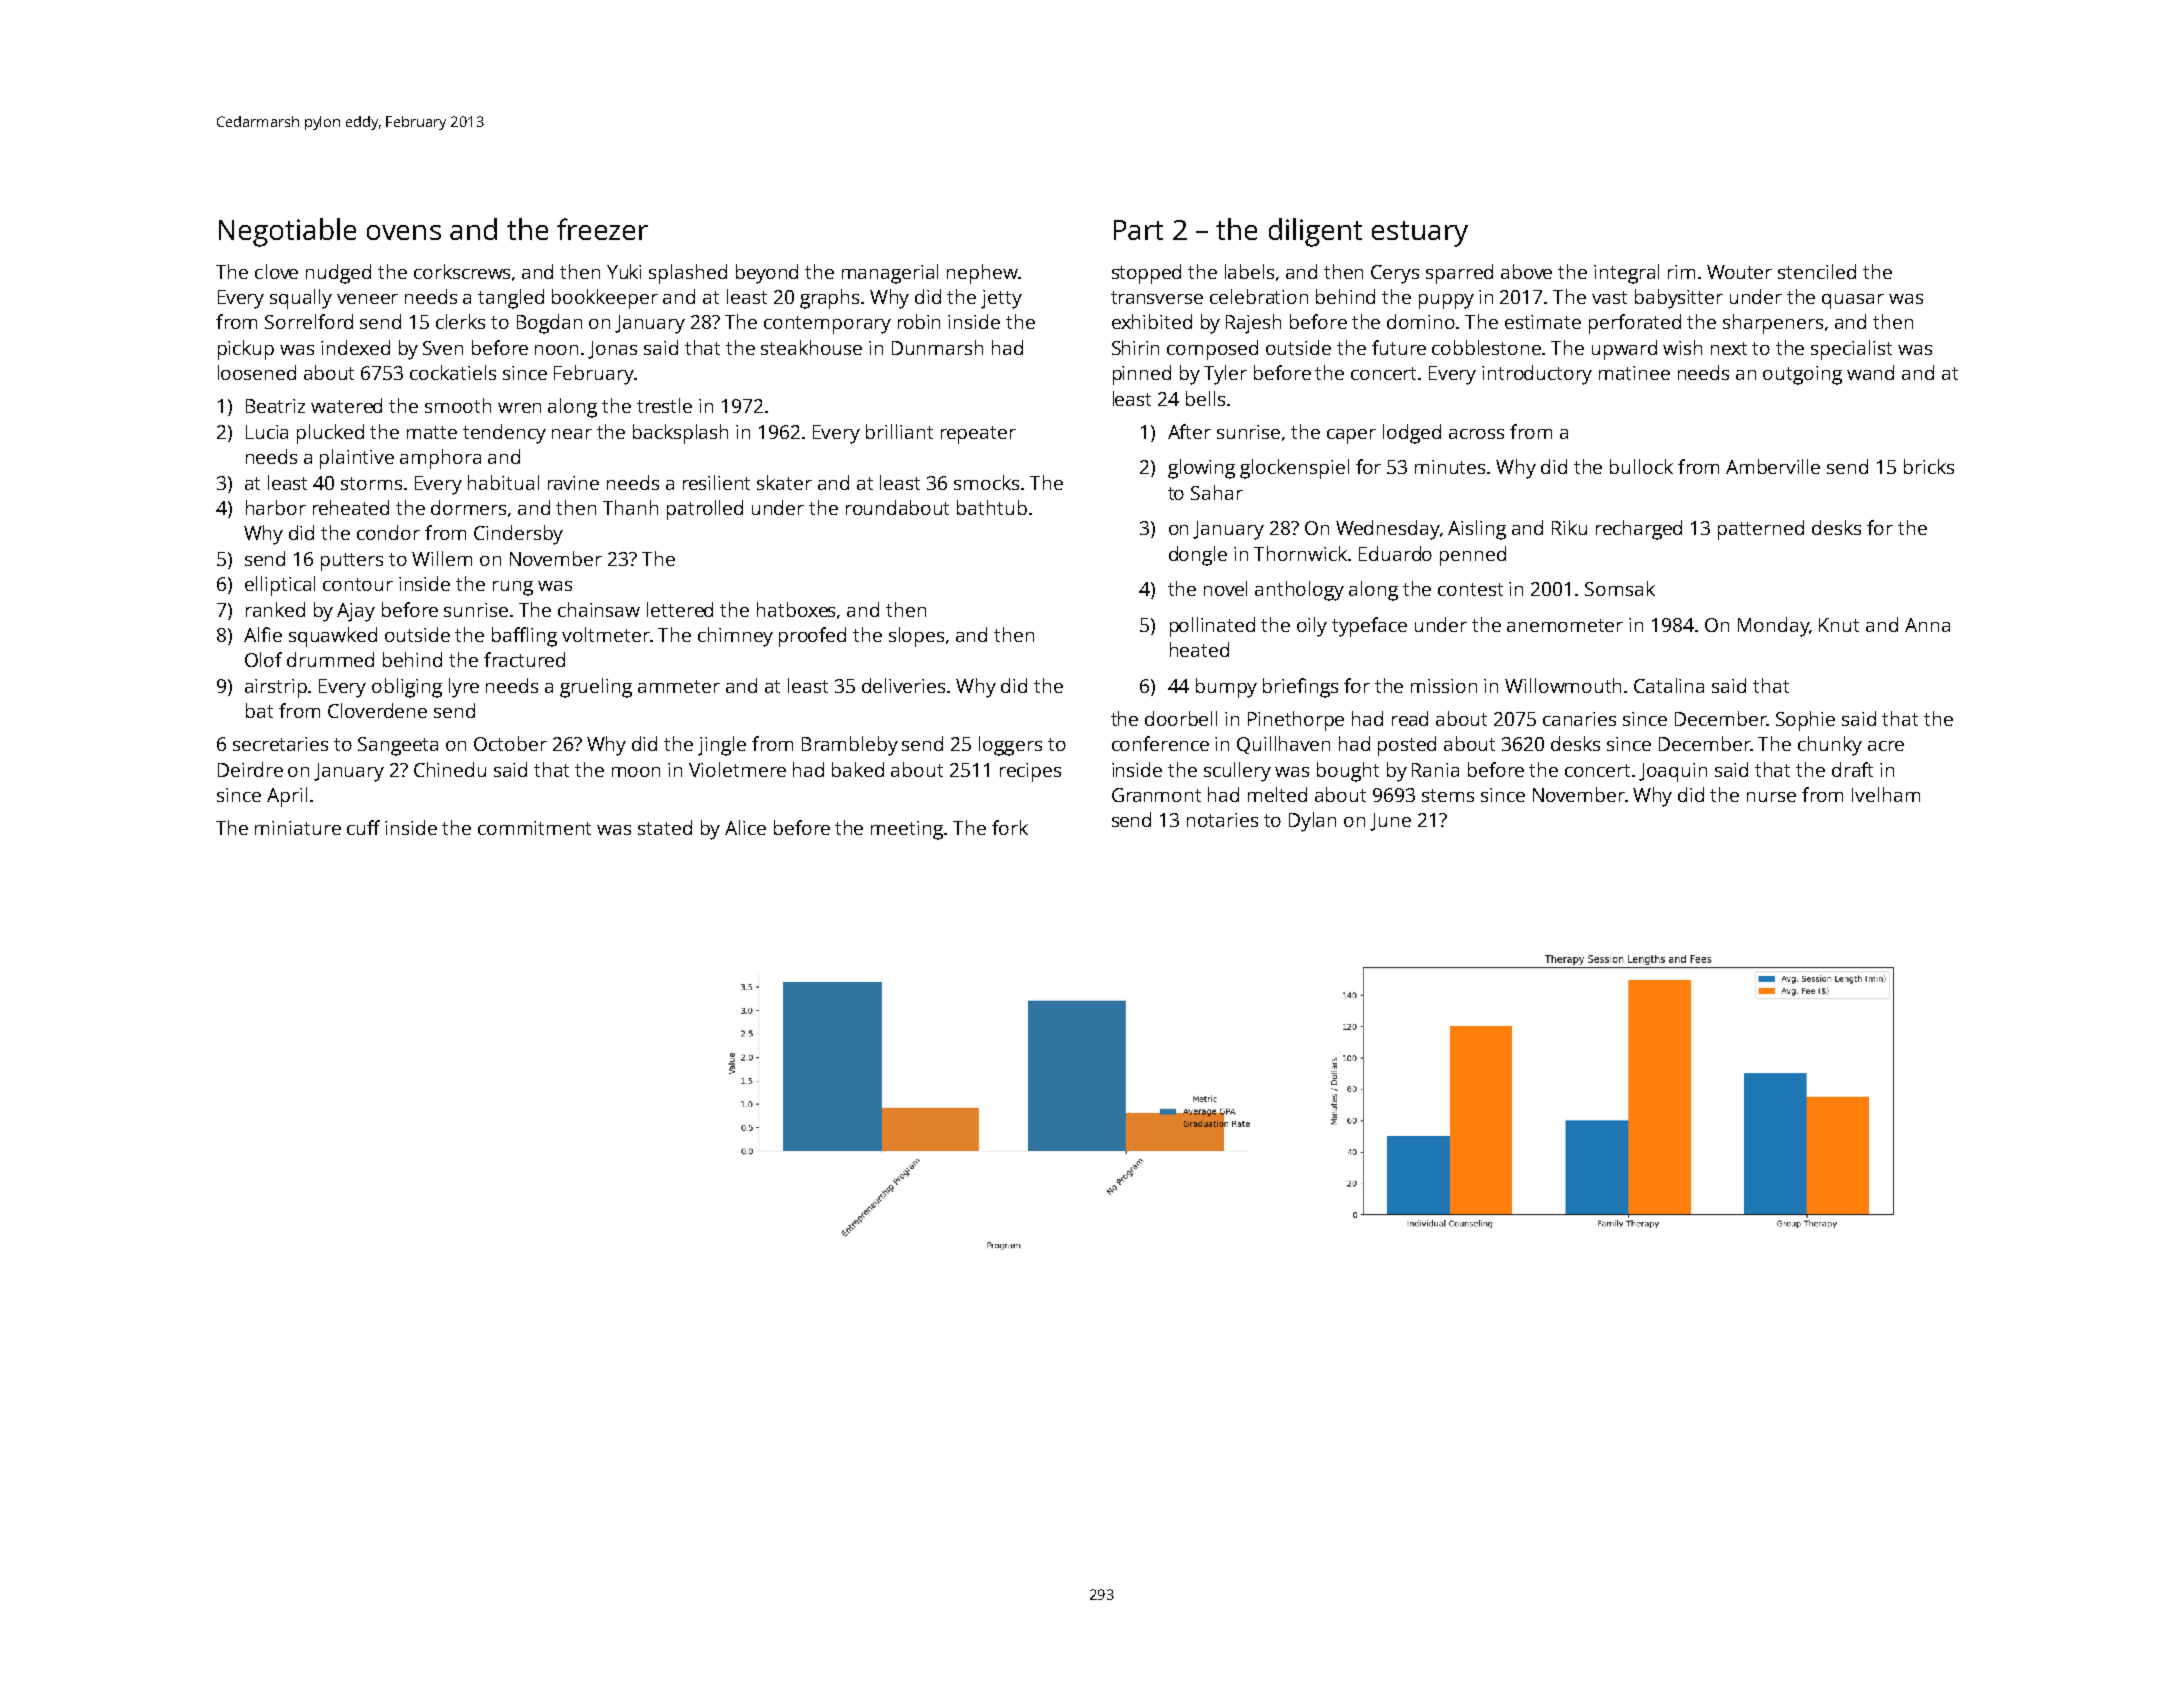 This screenshot has height=1683, width=2178. Describe the element at coordinates (1853, 301) in the screenshot. I see `quasar` at that location.
